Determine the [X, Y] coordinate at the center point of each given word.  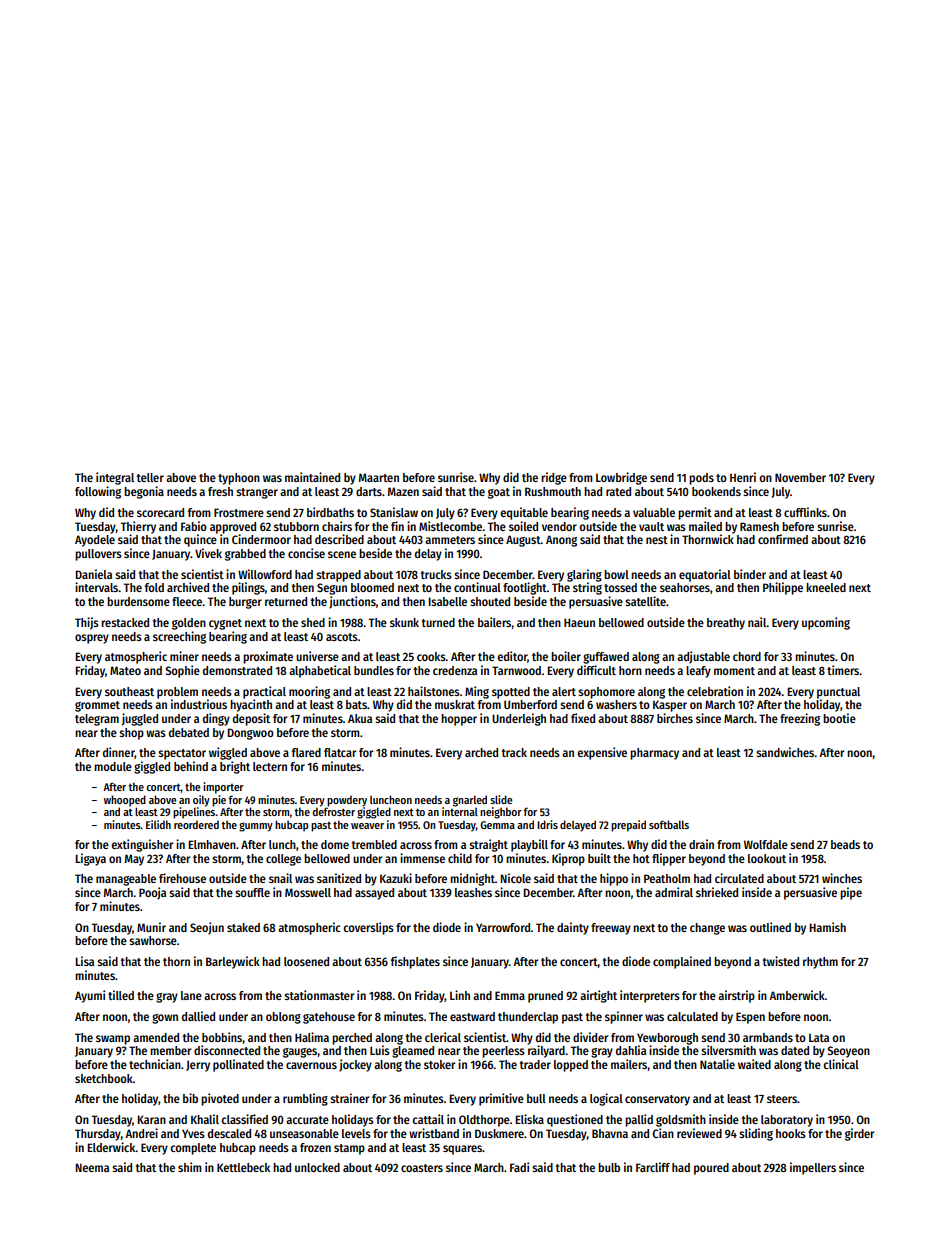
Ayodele [95, 541]
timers [843, 670]
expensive [602, 753]
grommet [97, 706]
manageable [126, 880]
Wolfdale [766, 844]
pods [701, 479]
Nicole [515, 878]
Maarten [379, 477]
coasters [422, 1168]
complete [193, 1149]
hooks [791, 1133]
